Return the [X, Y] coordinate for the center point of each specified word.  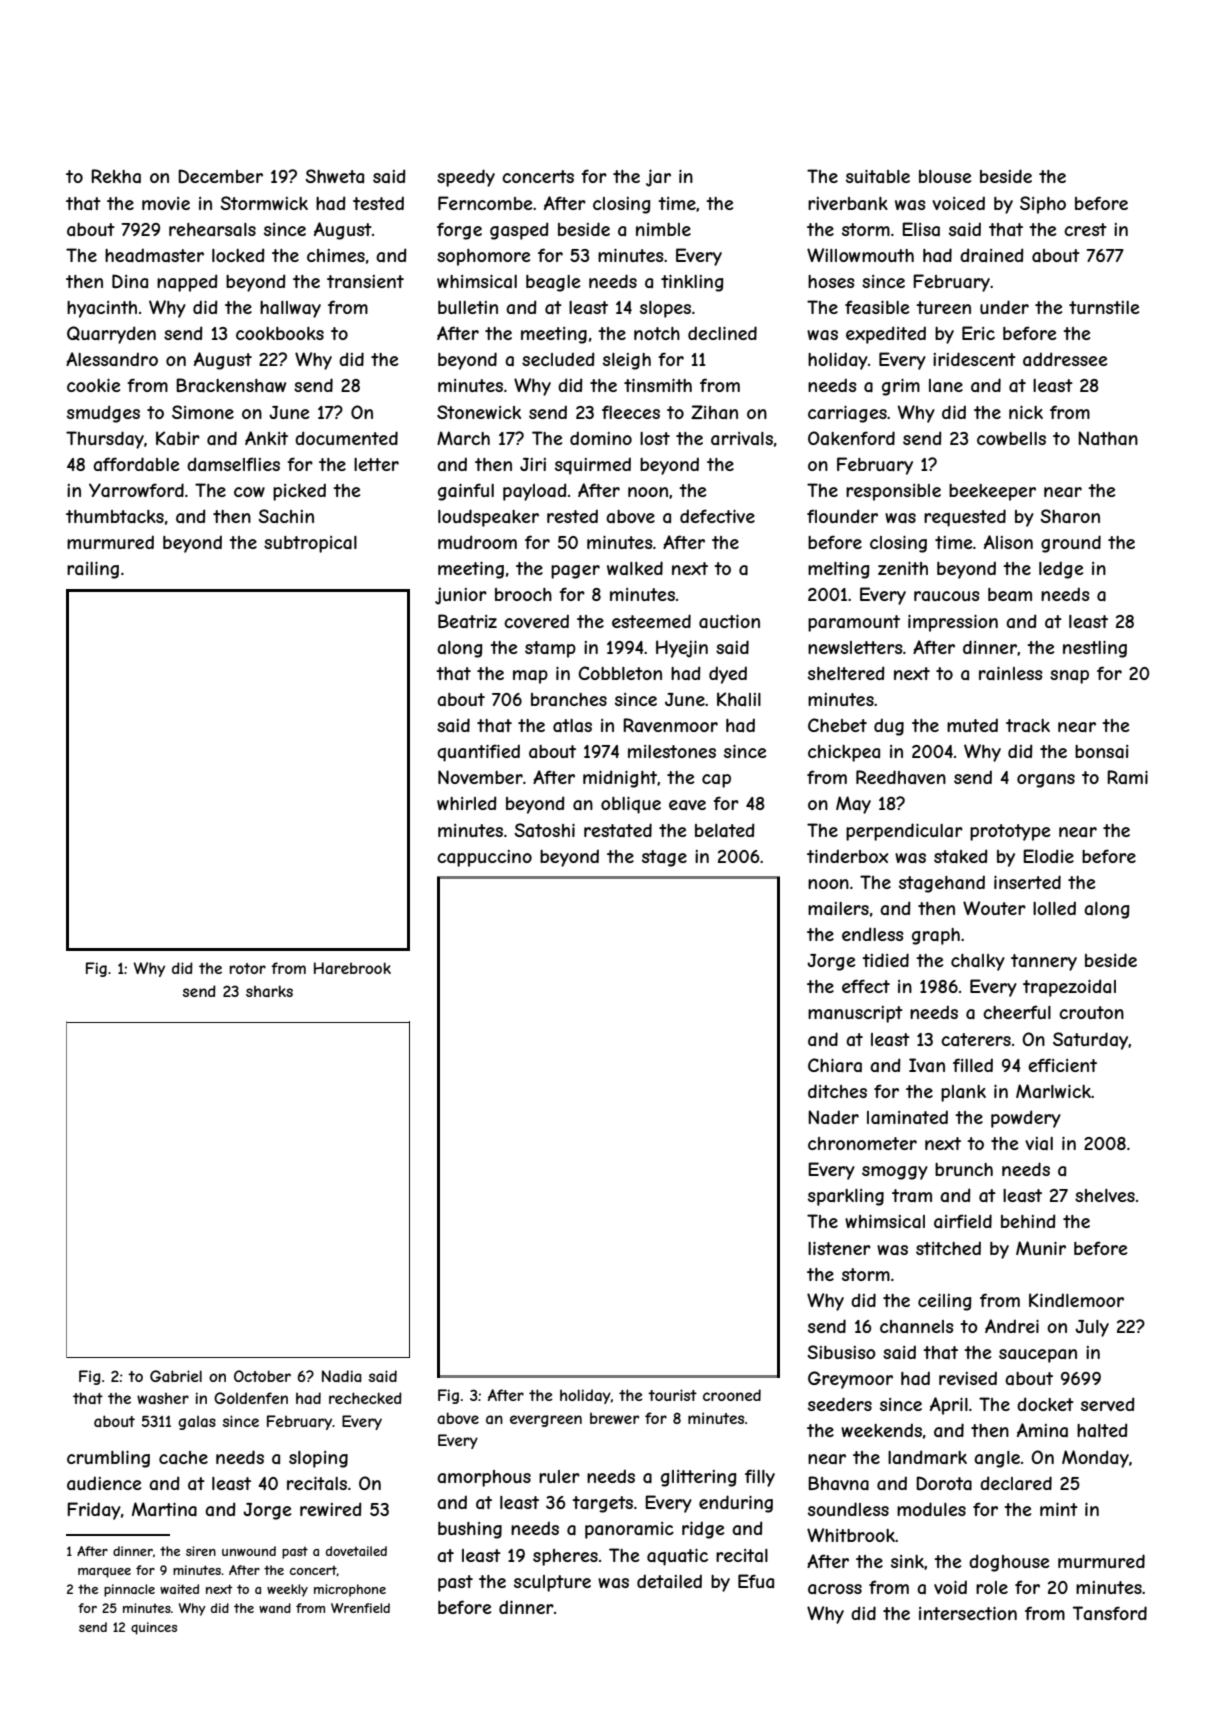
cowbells [1011, 438]
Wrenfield [360, 1608]
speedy [466, 178]
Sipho [1043, 205]
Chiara [835, 1065]
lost [655, 438]
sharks [269, 991]
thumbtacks [115, 517]
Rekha [116, 176]
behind [1028, 1221]
